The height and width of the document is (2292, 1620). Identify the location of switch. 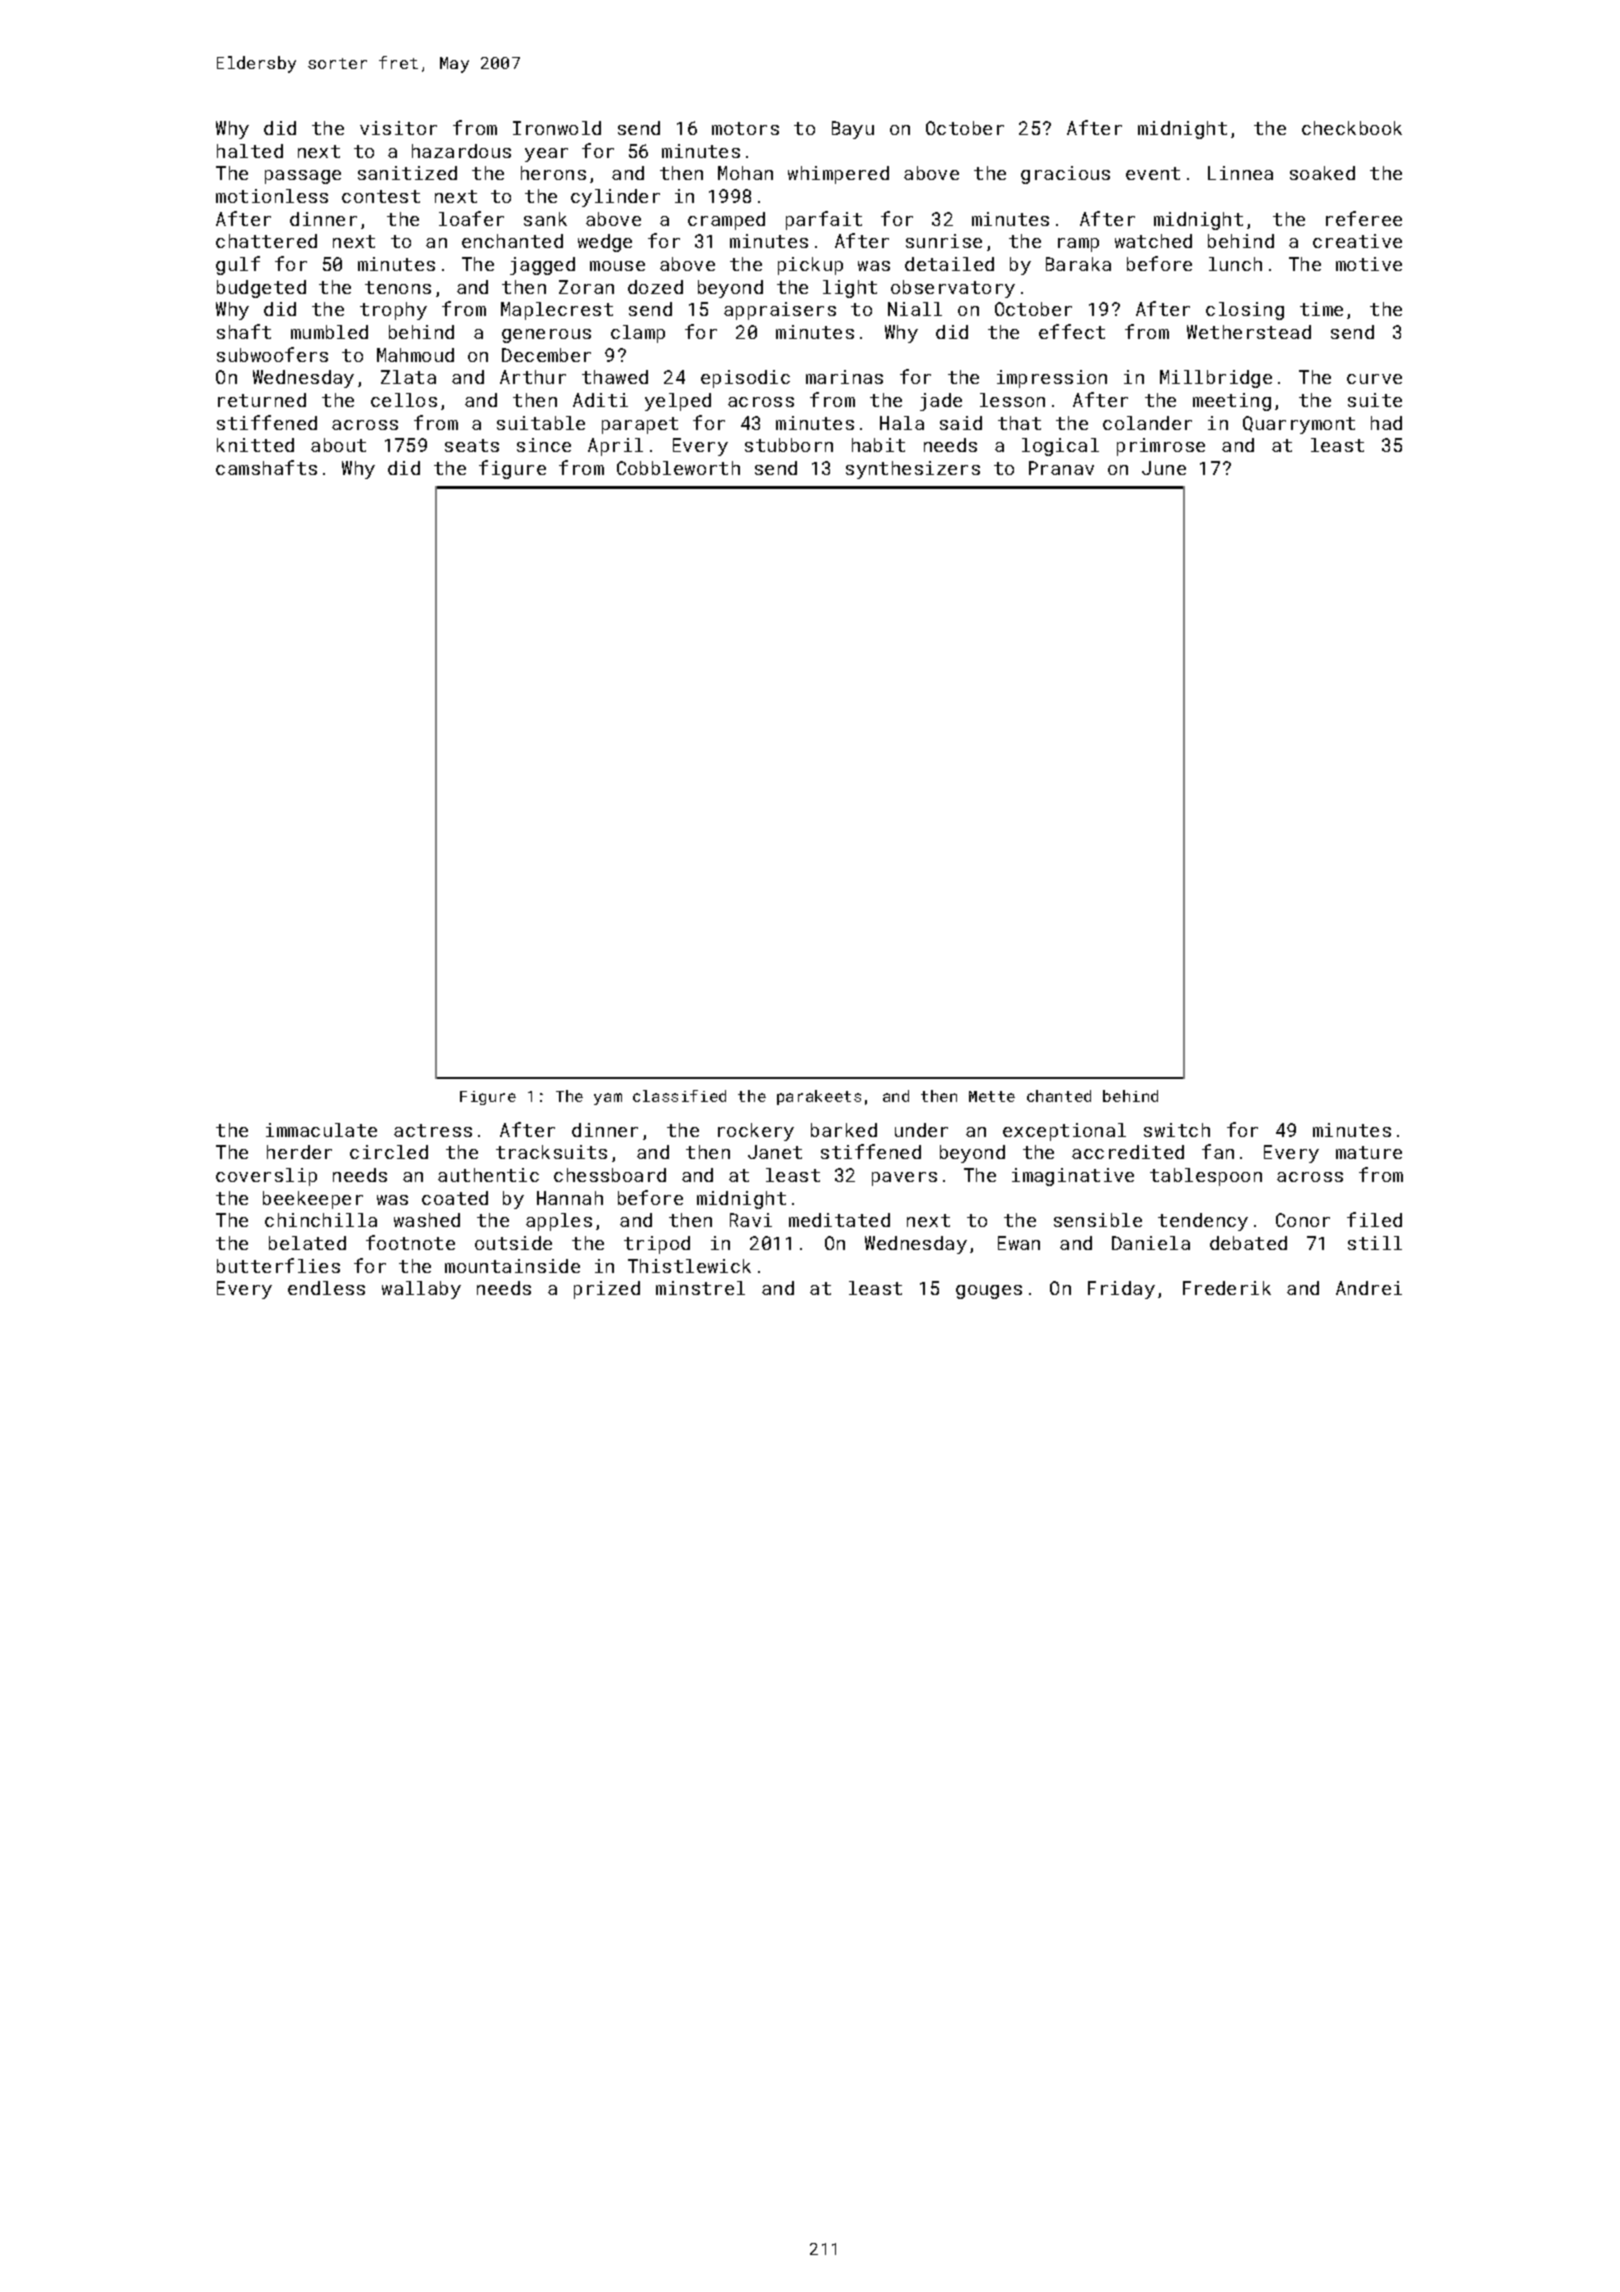
(1177, 1130).
